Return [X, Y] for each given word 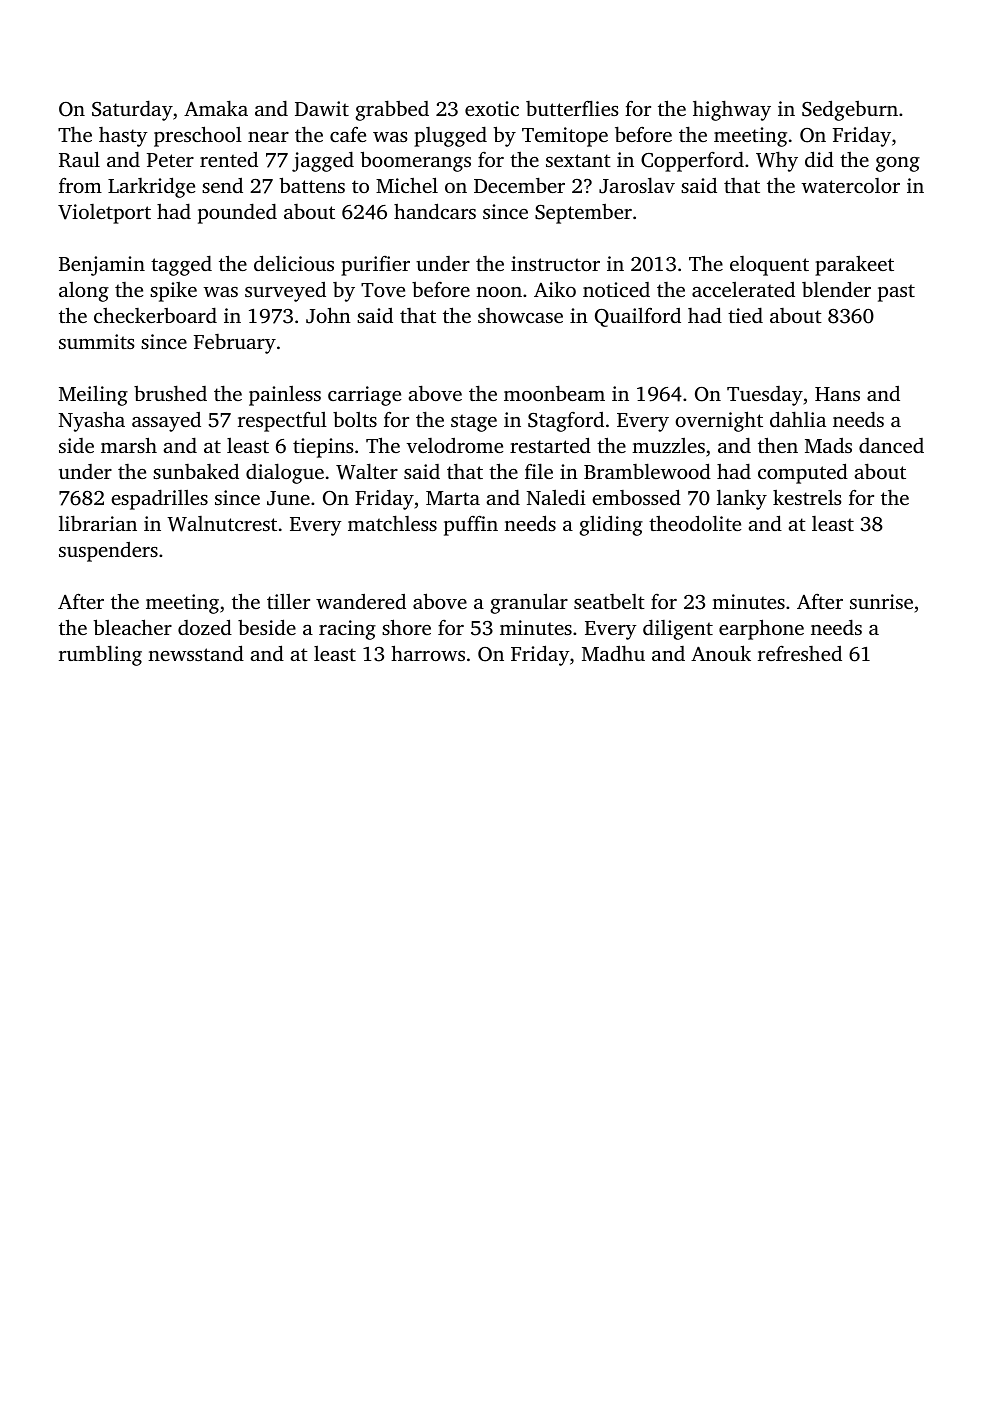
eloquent [769, 266]
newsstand [196, 653]
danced [891, 445]
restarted [550, 445]
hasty [123, 137]
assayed [166, 422]
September [583, 214]
